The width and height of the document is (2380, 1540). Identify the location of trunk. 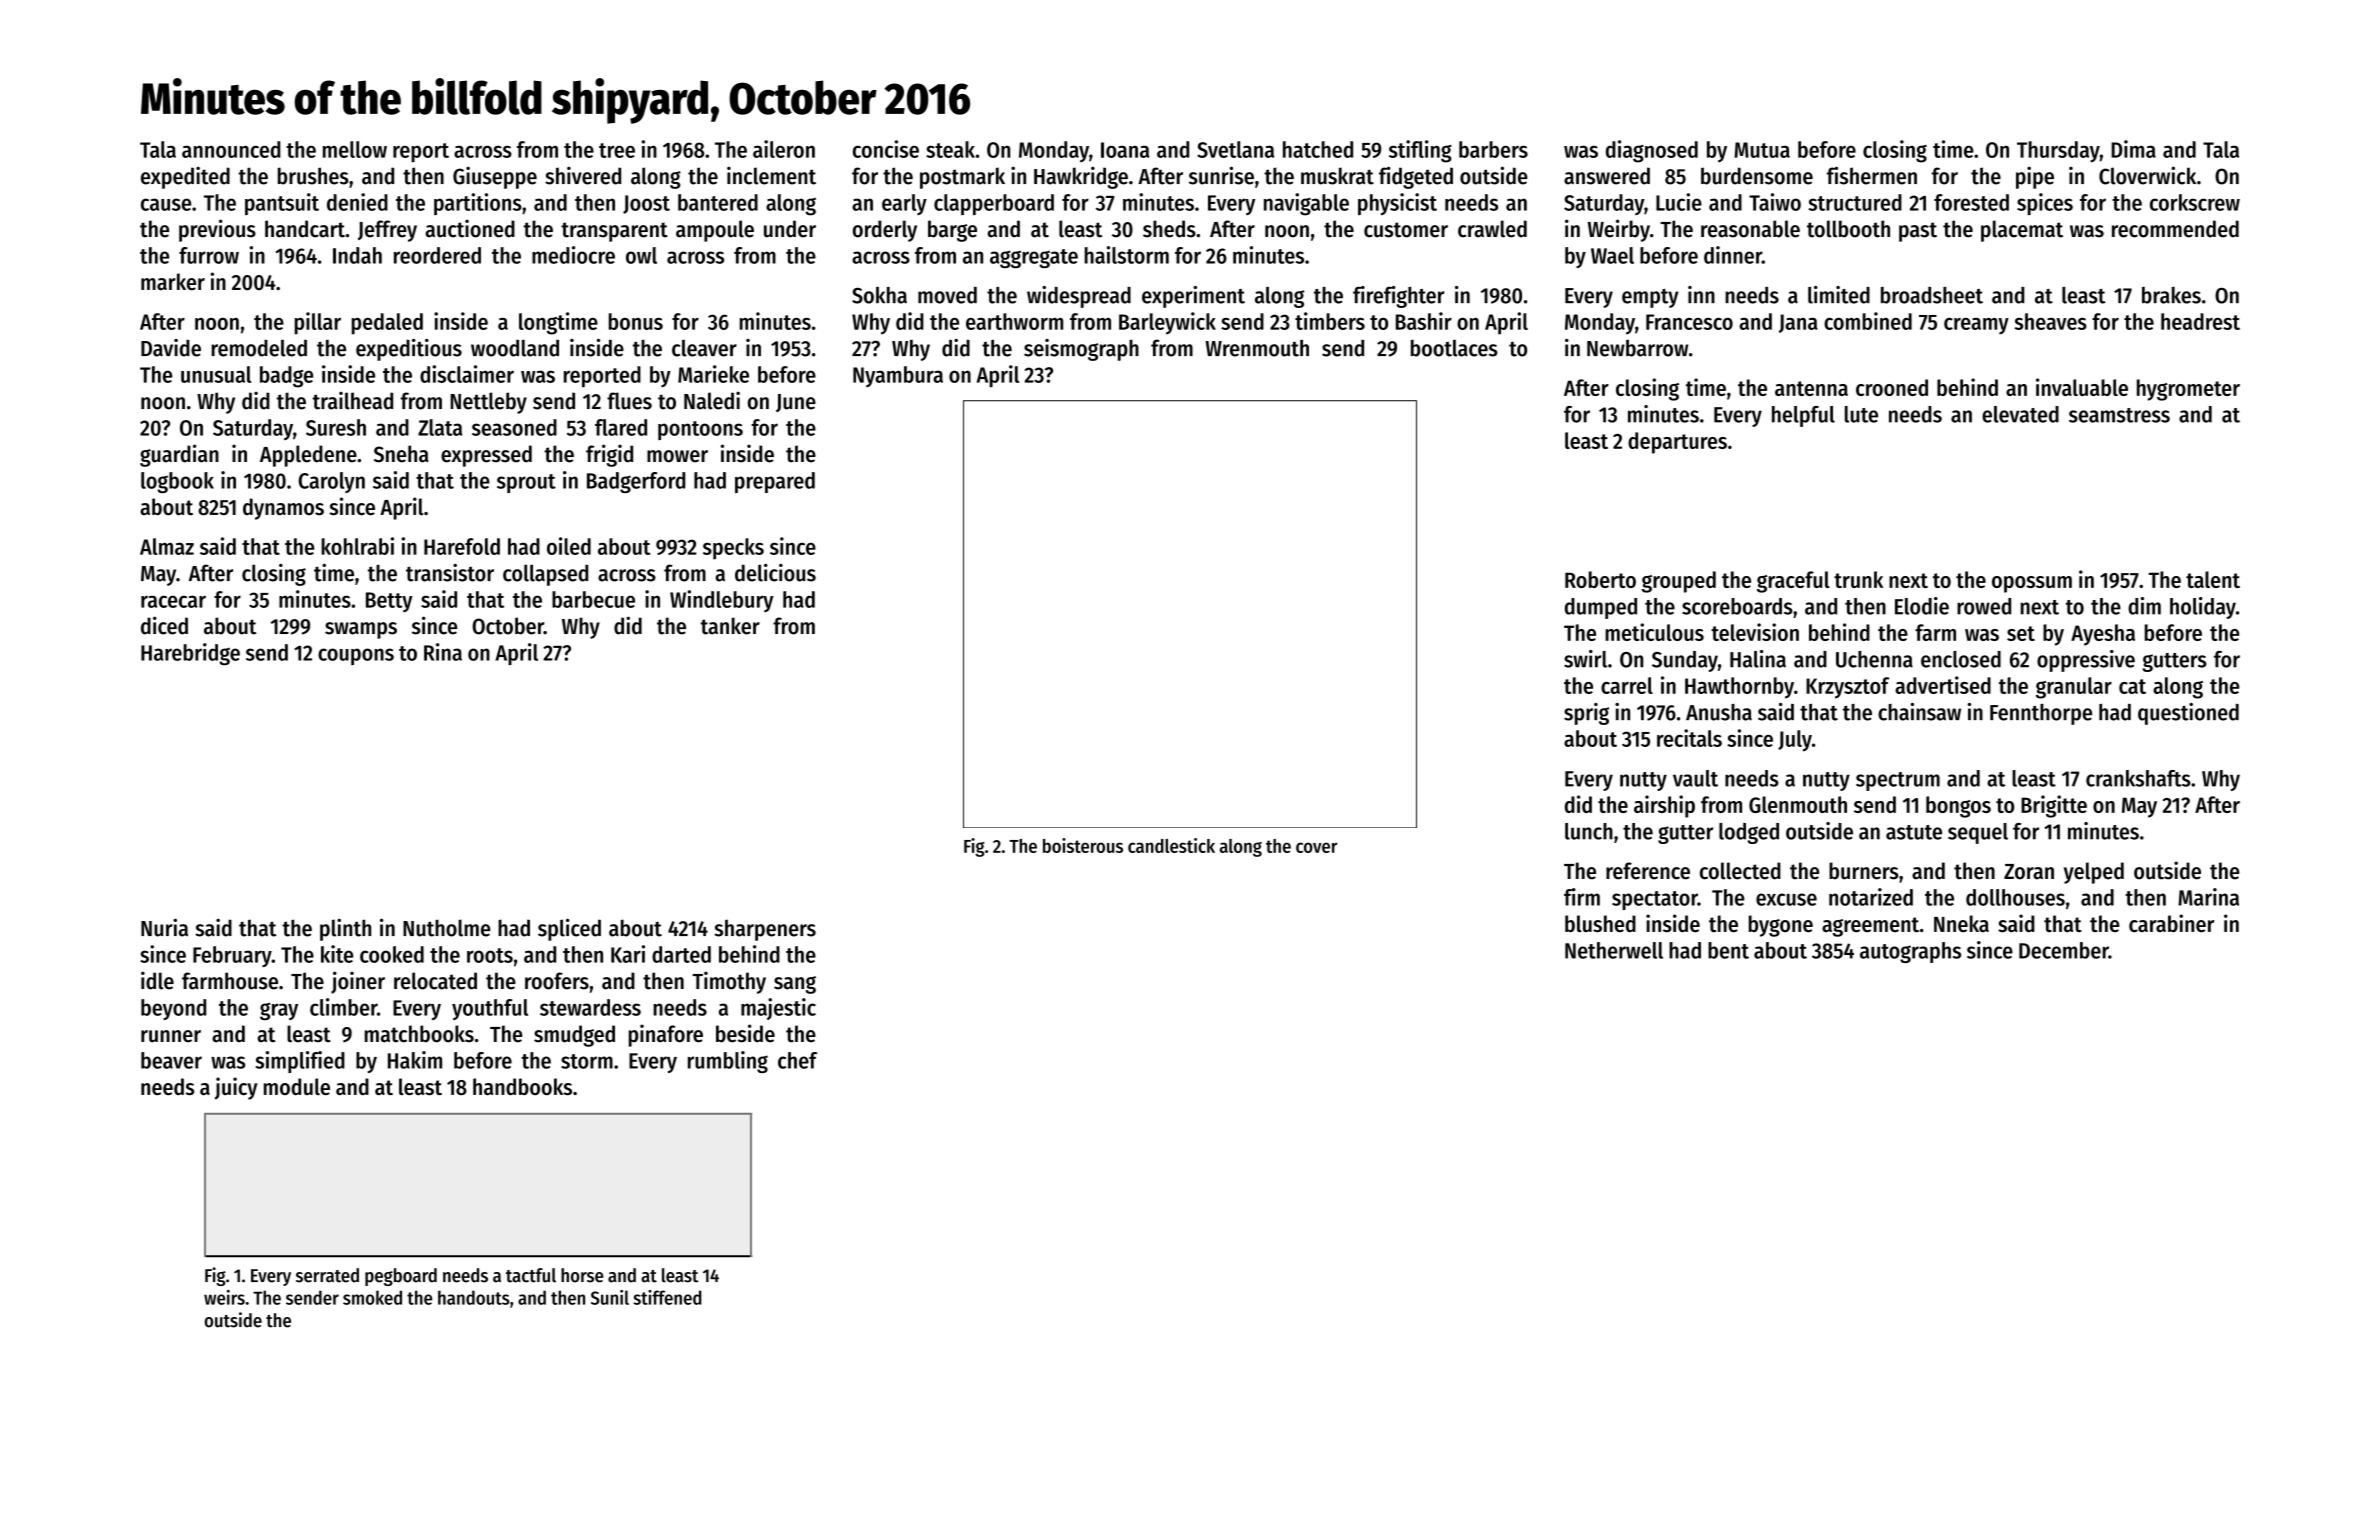
(1858, 579).
